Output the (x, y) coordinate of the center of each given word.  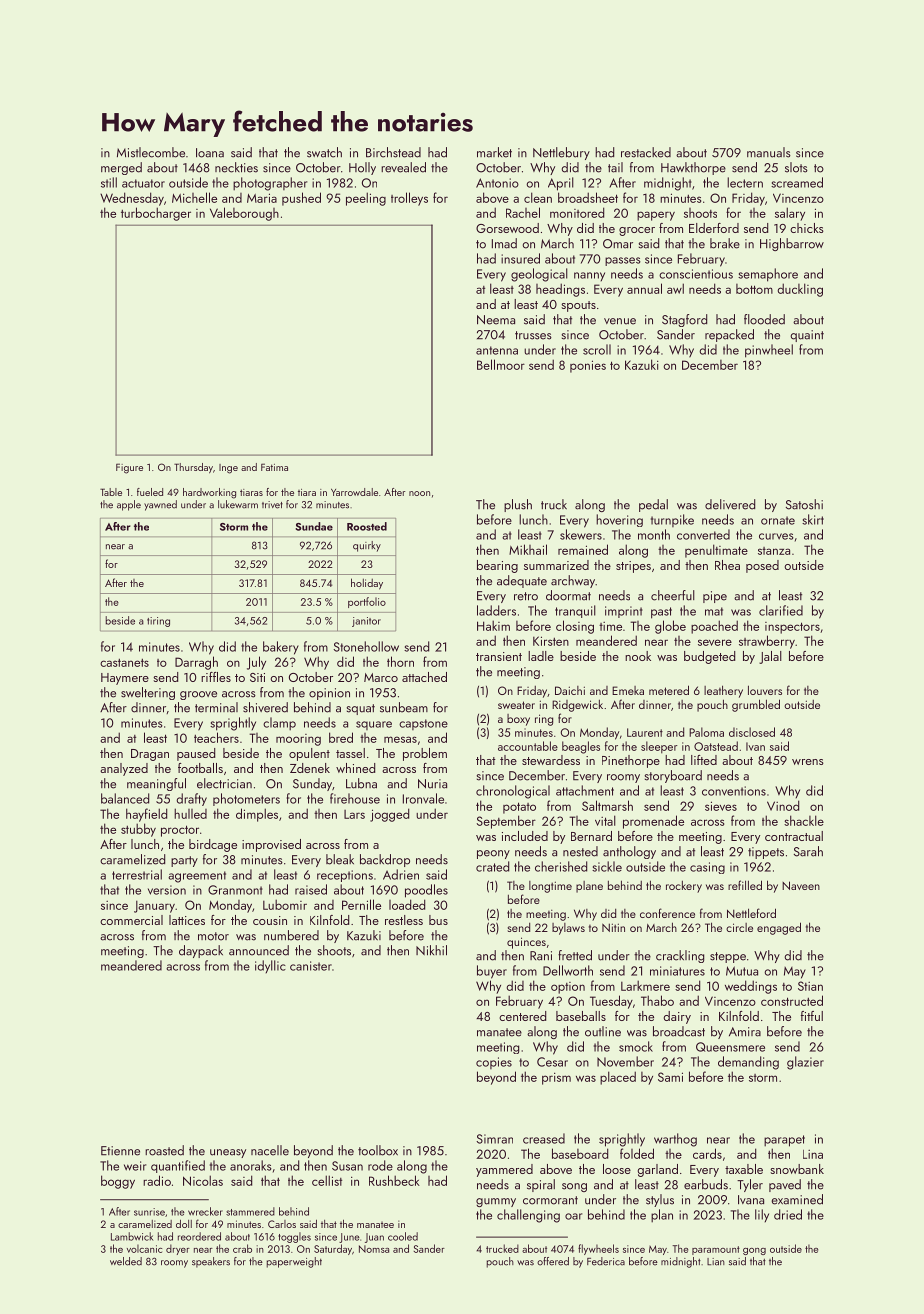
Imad (504, 243)
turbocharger (156, 214)
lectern (745, 182)
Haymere (125, 679)
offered (553, 1261)
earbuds (706, 1184)
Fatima (274, 467)
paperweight (294, 1262)
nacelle (270, 1150)
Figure (129, 468)
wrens (808, 762)
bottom (754, 289)
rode (380, 1165)
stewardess (551, 760)
